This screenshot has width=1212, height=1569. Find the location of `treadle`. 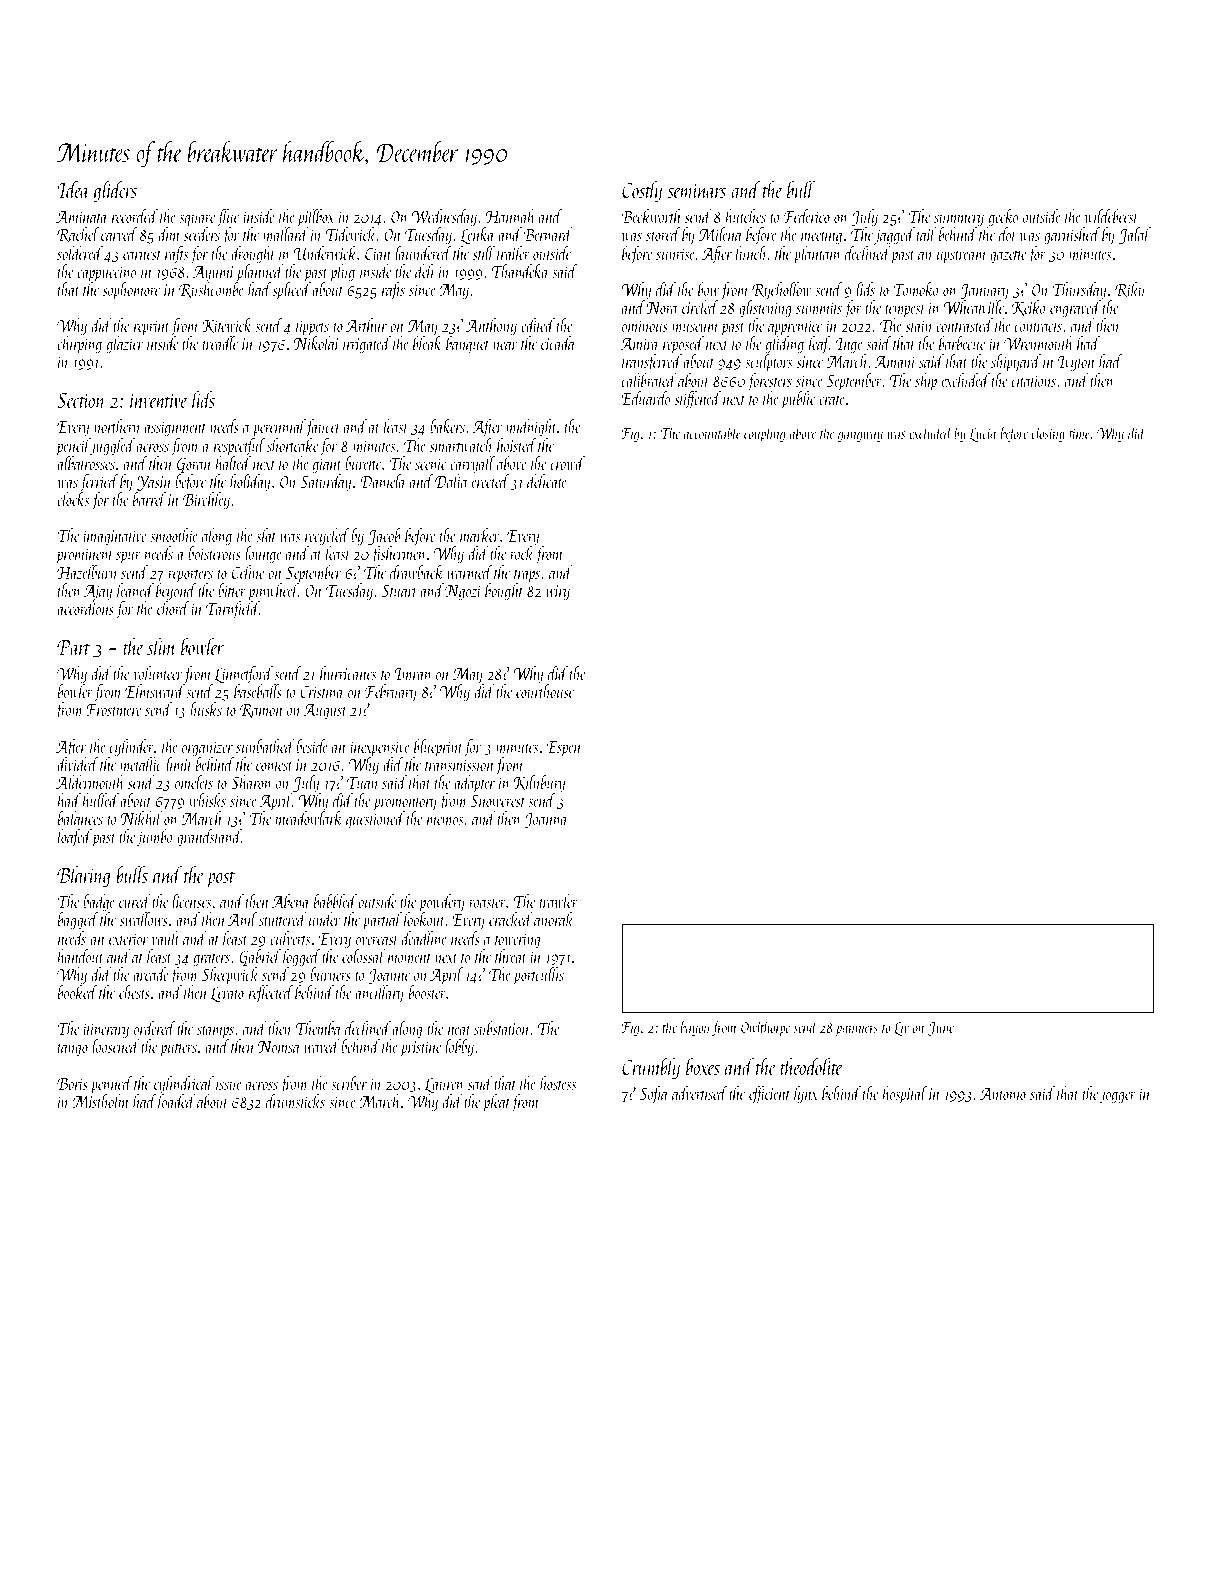

treadle is located at coordinates (220, 343).
